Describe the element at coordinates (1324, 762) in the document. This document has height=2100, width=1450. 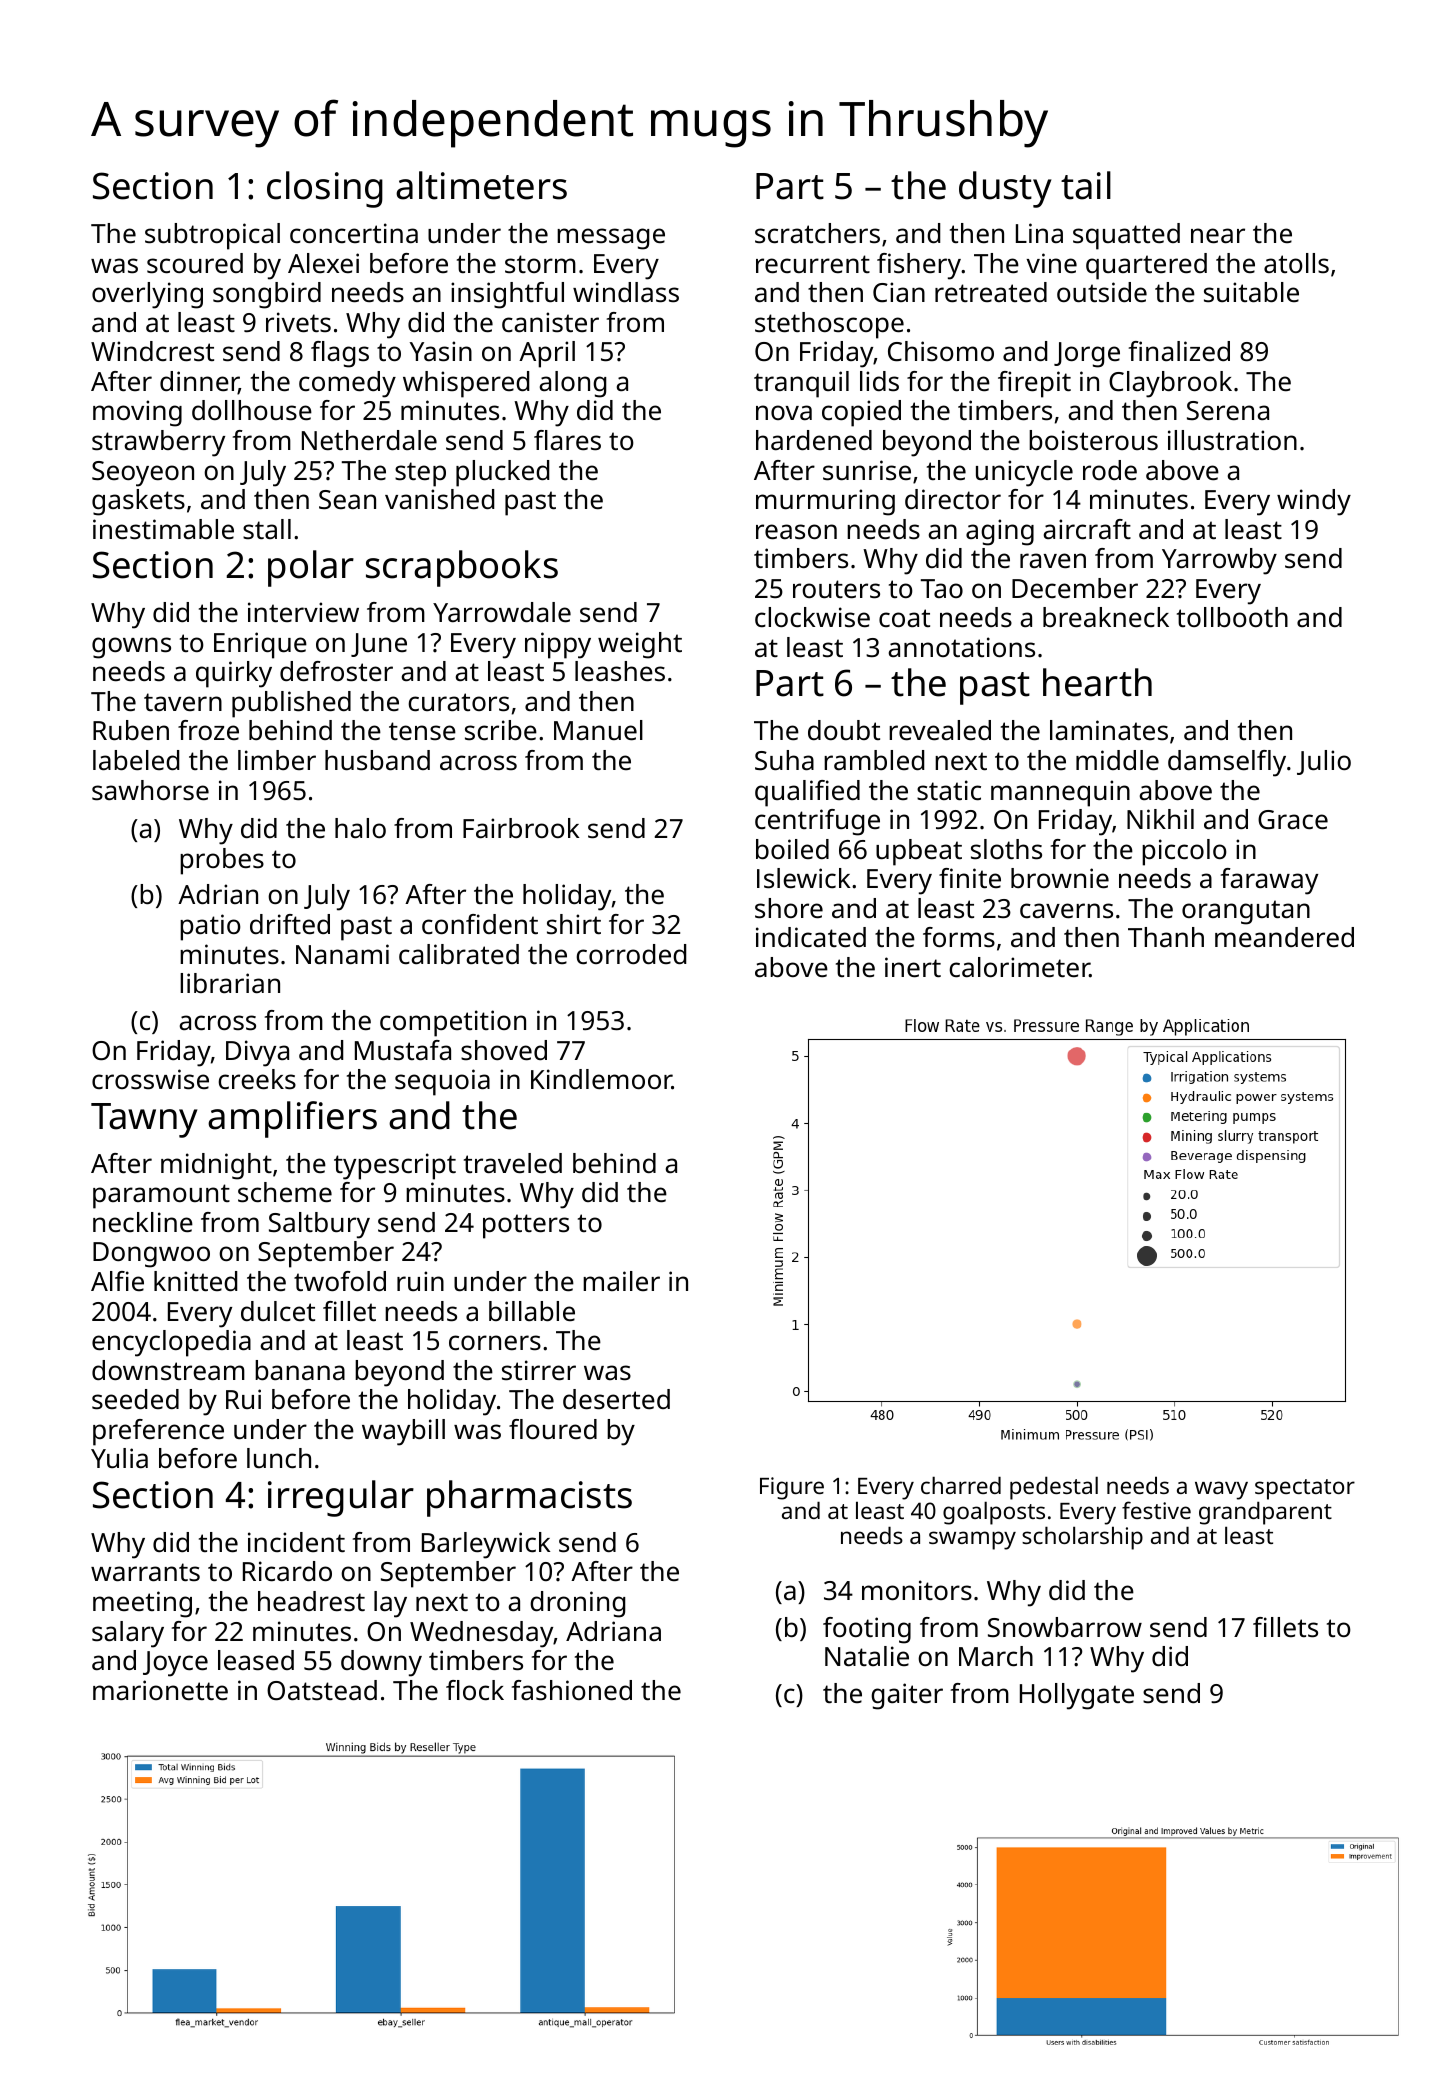
I see `Julio` at that location.
